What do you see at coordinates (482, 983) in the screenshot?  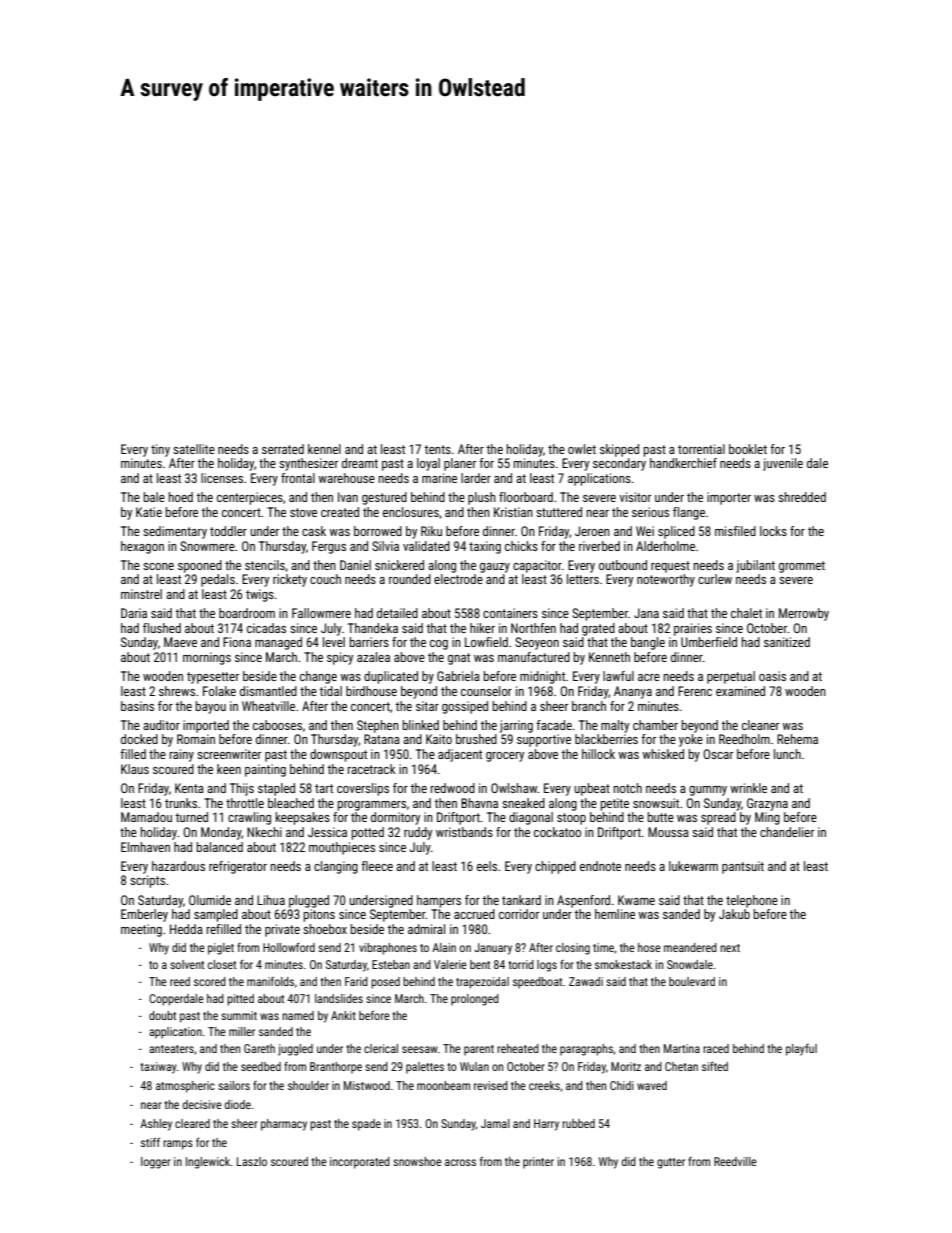 I see `trapezoidal` at bounding box center [482, 983].
